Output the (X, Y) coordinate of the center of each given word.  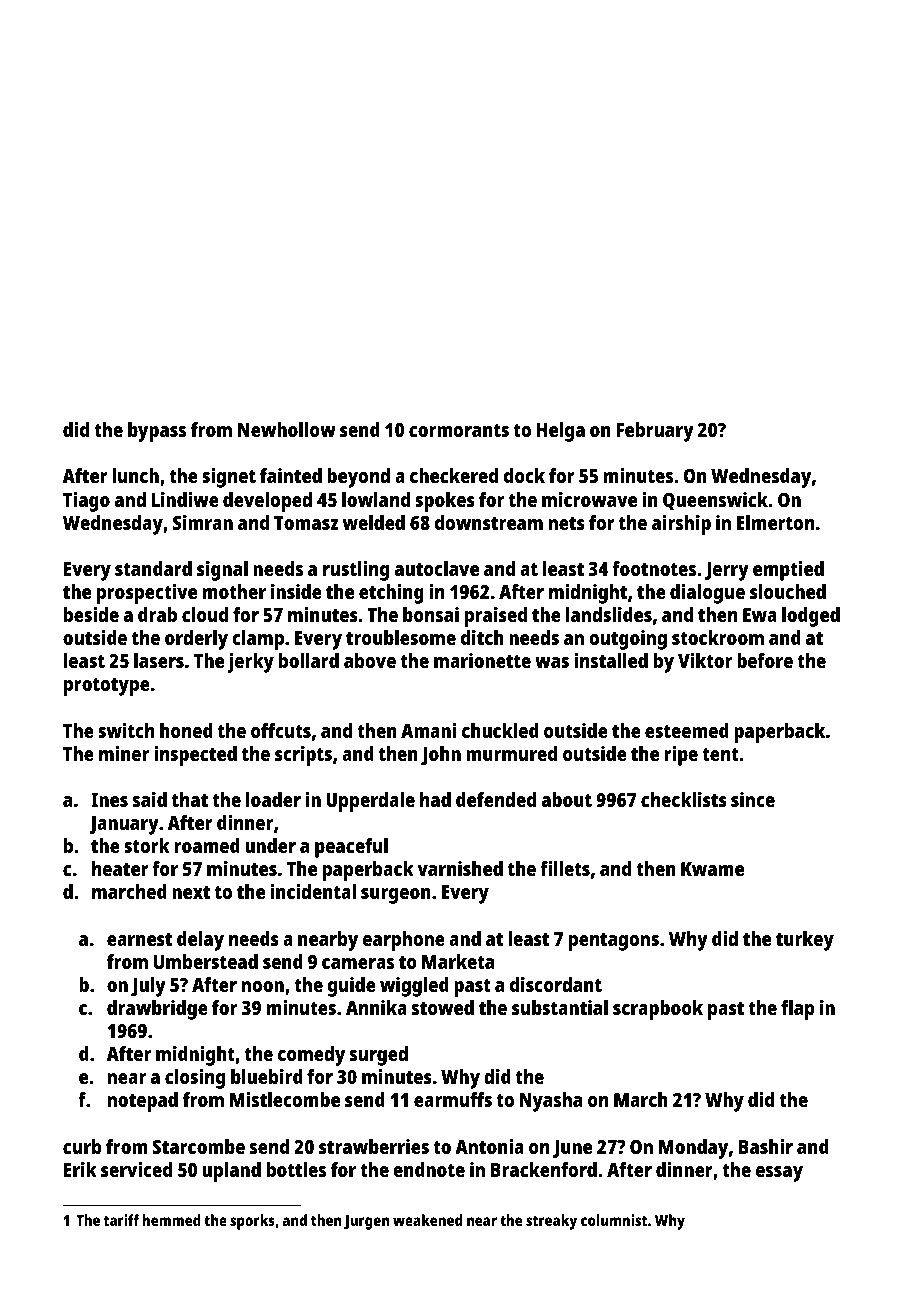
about (567, 799)
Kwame (712, 869)
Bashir (766, 1146)
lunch (135, 475)
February (655, 432)
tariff (121, 1220)
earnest (139, 939)
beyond (358, 478)
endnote (429, 1169)
